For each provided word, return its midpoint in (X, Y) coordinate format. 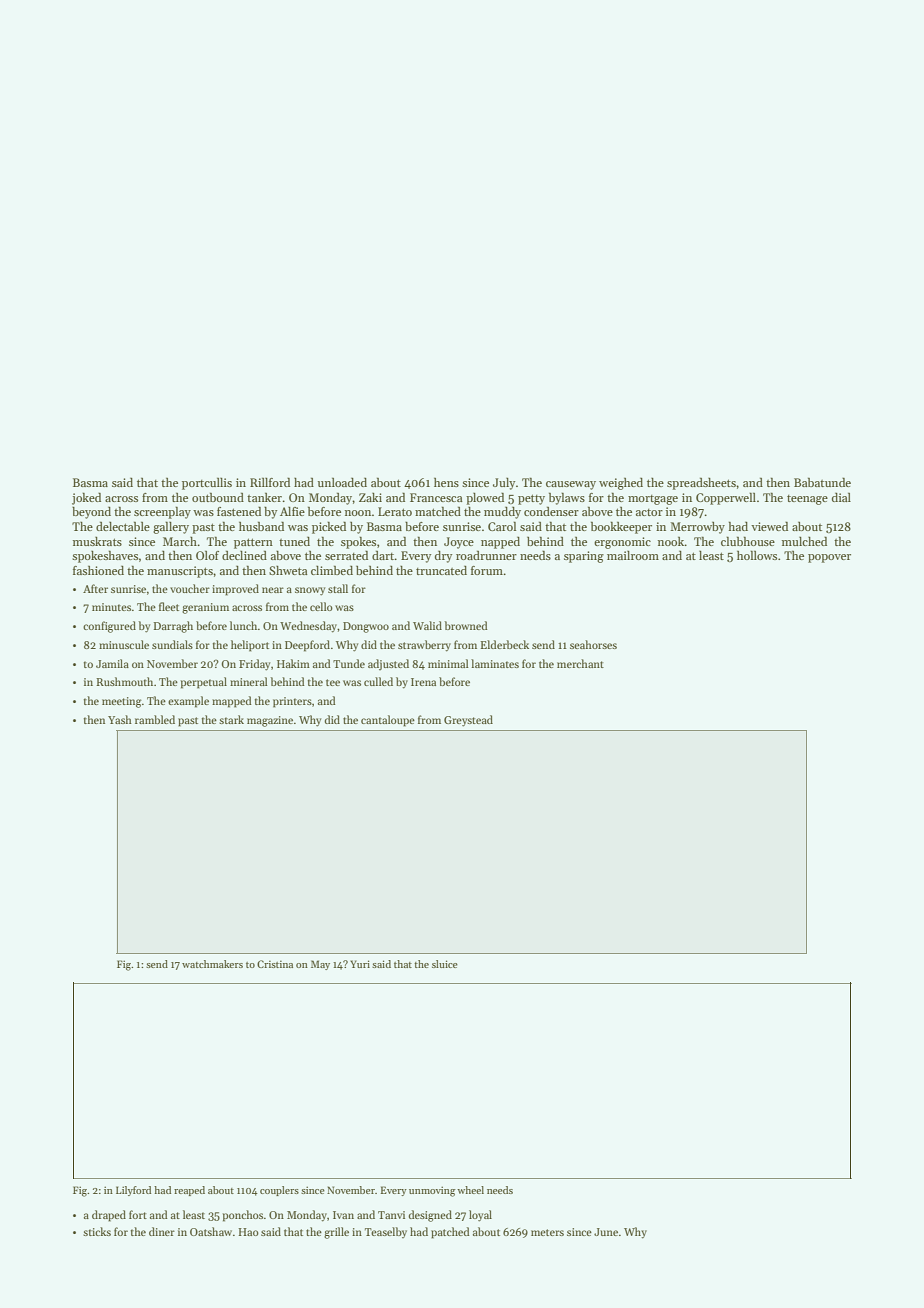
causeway (571, 485)
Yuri (360, 964)
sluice (445, 964)
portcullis (207, 484)
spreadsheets (701, 483)
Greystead (468, 721)
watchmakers (212, 964)
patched (450, 1233)
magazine (270, 721)
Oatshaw (211, 1231)
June (606, 1232)
